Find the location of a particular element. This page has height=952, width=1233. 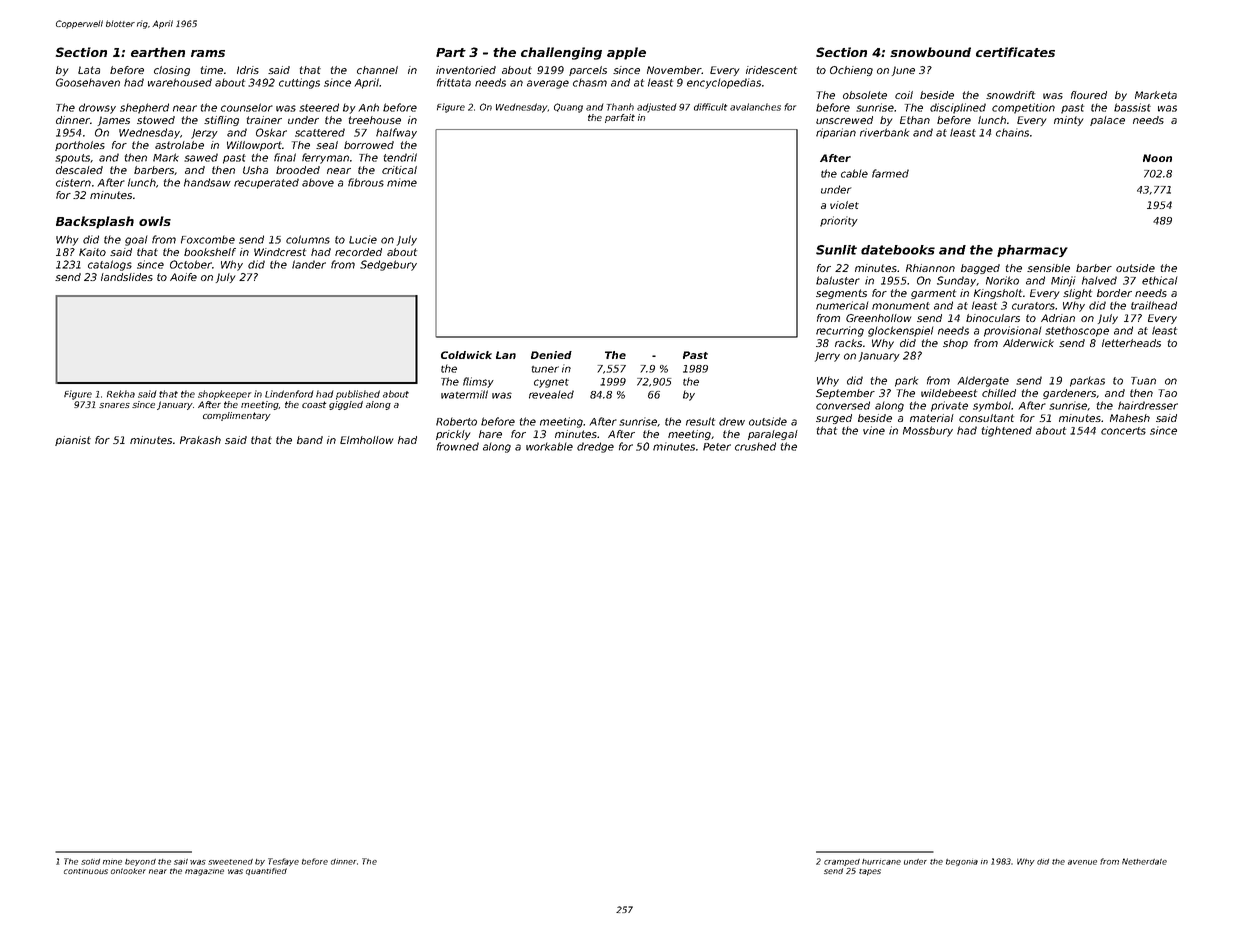

Sedgebury is located at coordinates (388, 265).
